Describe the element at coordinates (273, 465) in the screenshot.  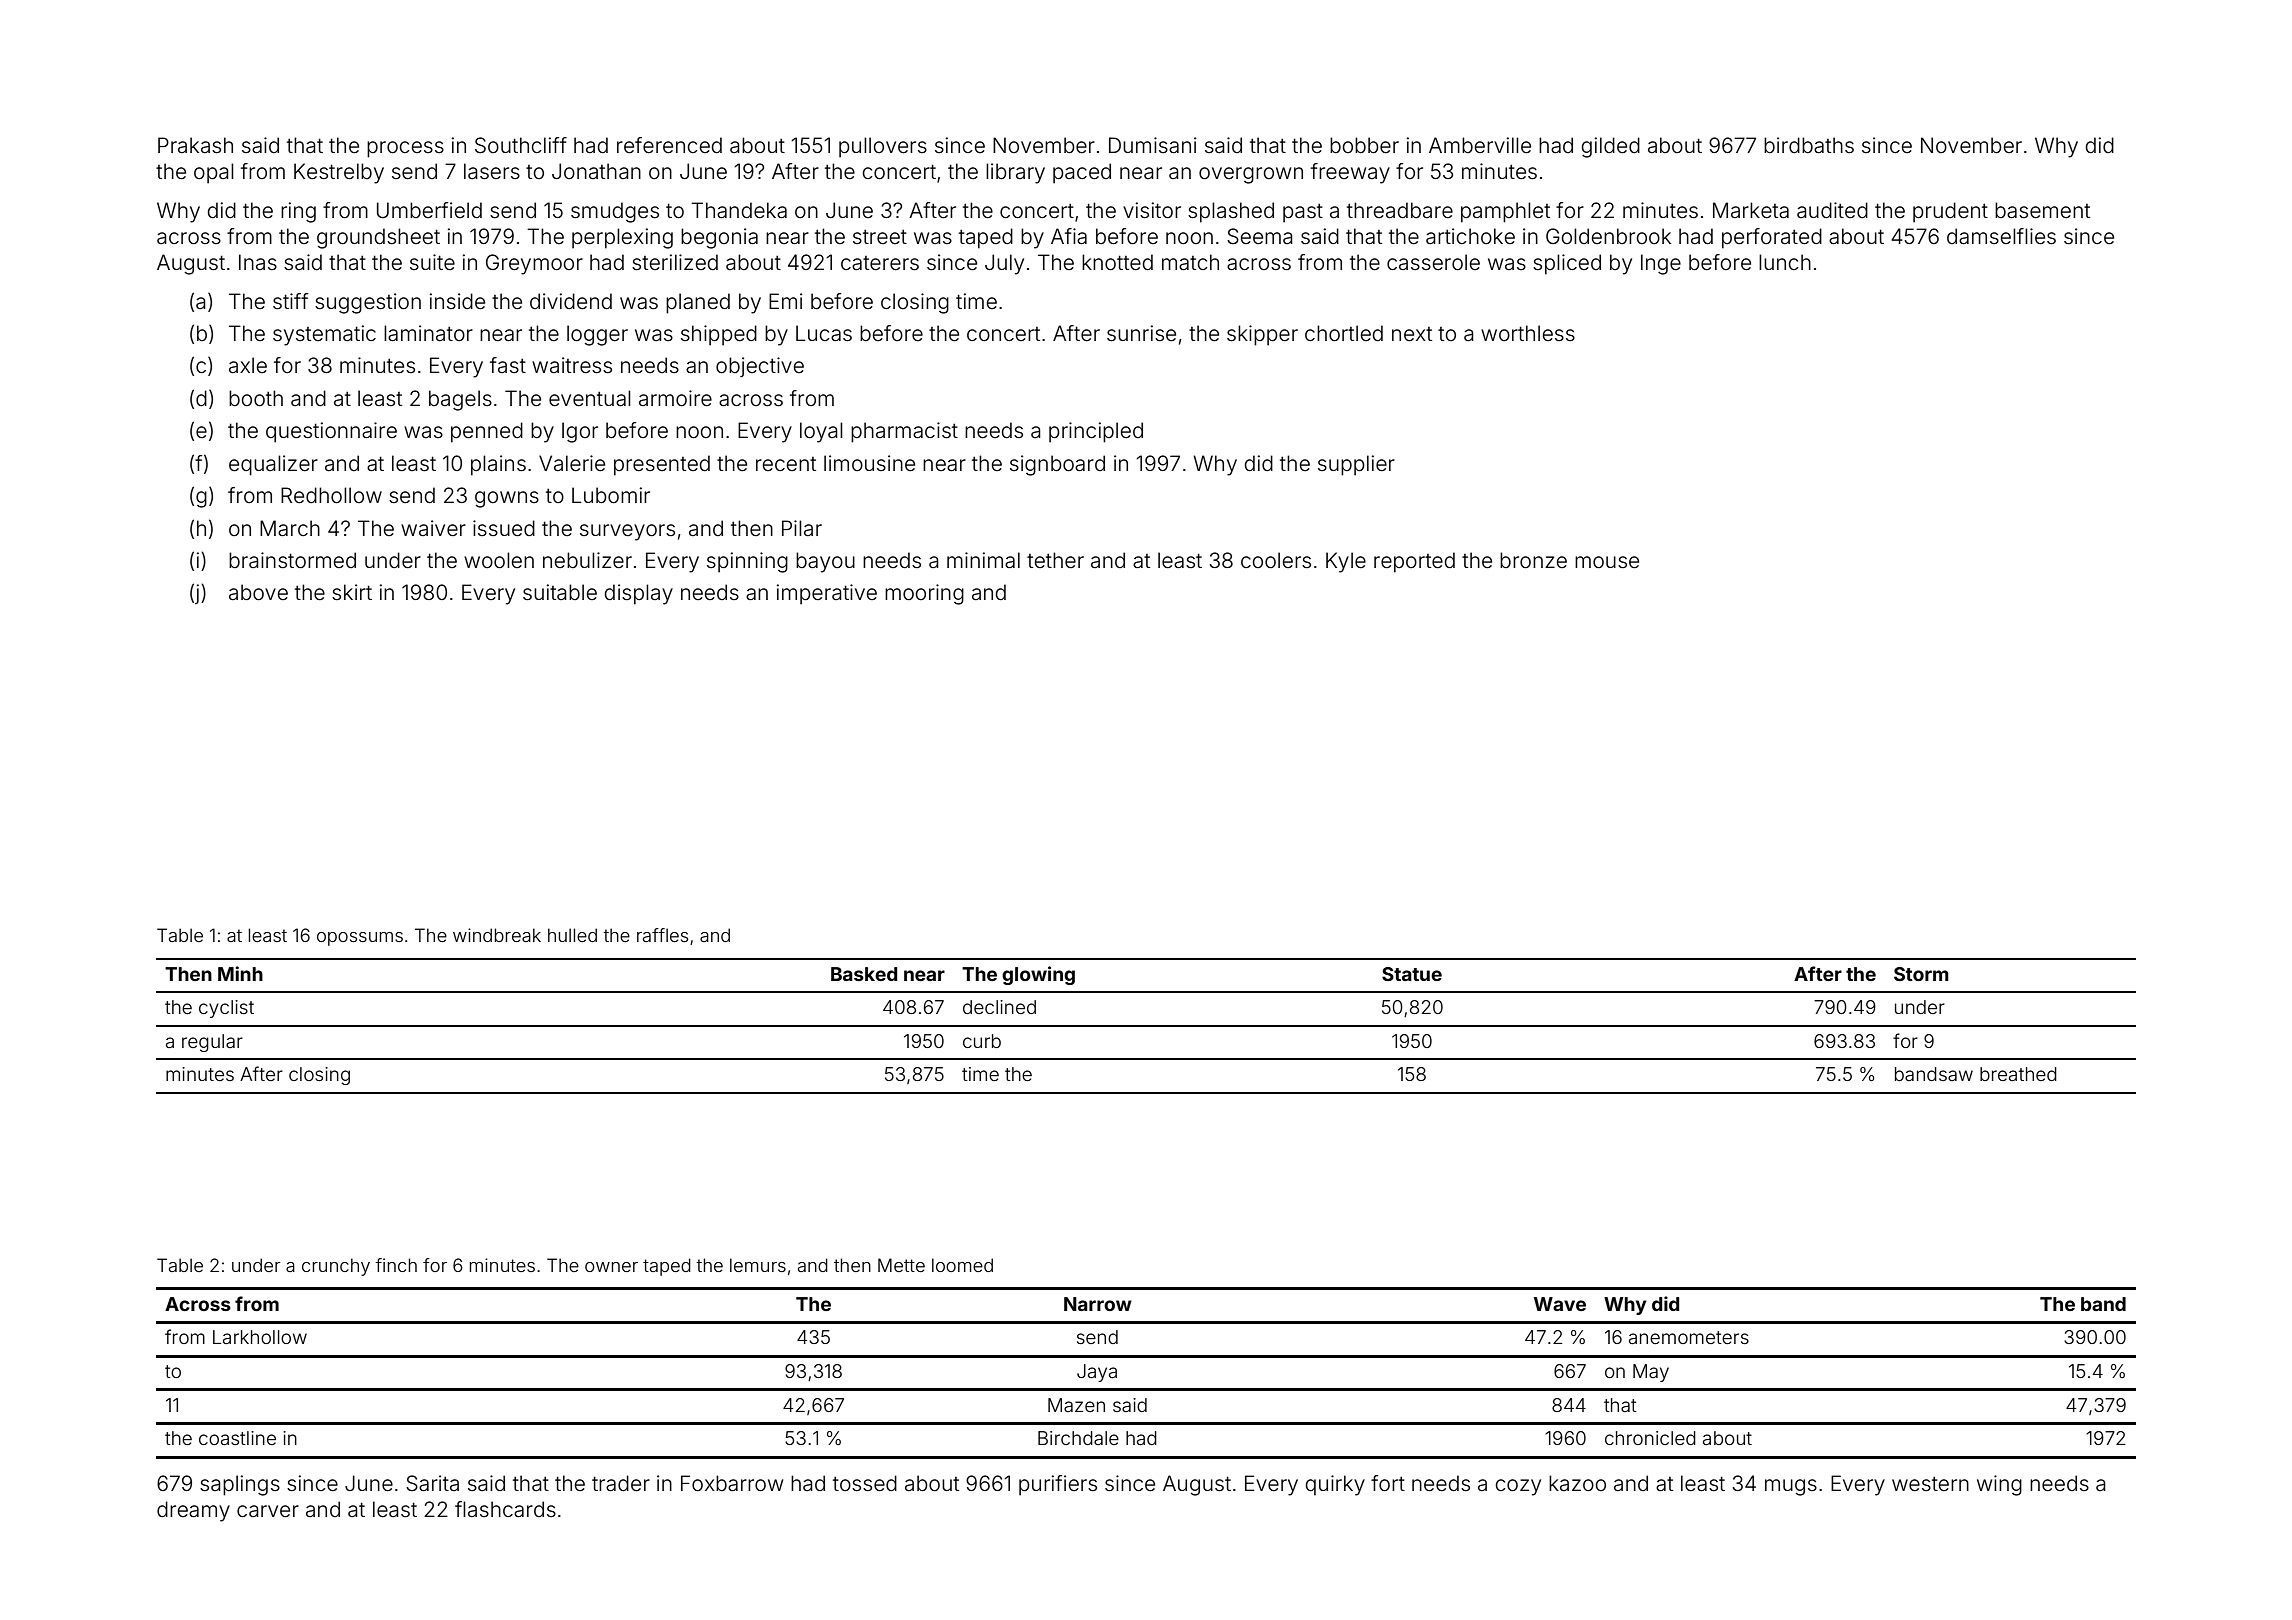
I see `equalizer` at that location.
